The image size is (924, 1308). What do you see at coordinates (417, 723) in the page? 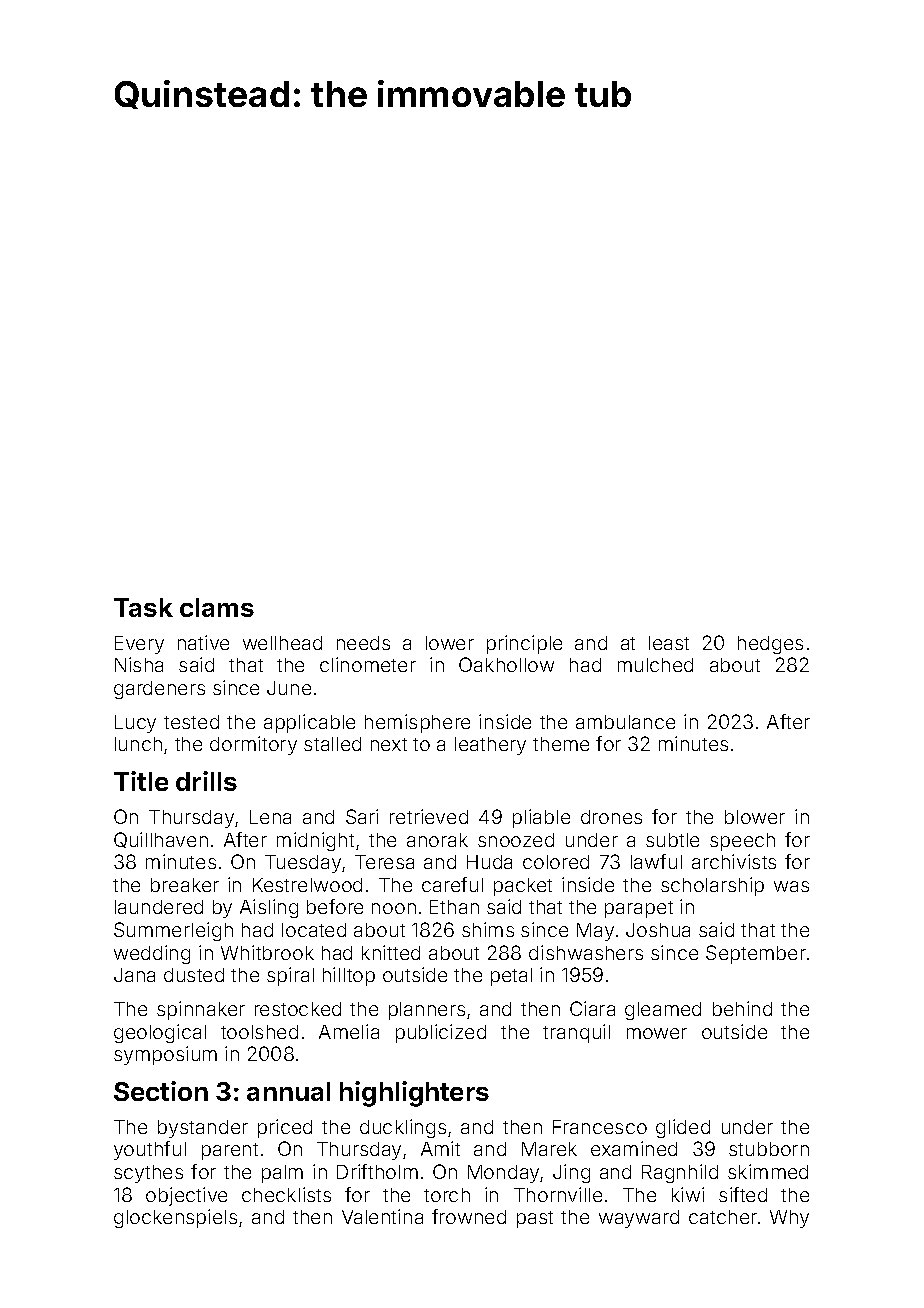
I see `hemisphere` at bounding box center [417, 723].
